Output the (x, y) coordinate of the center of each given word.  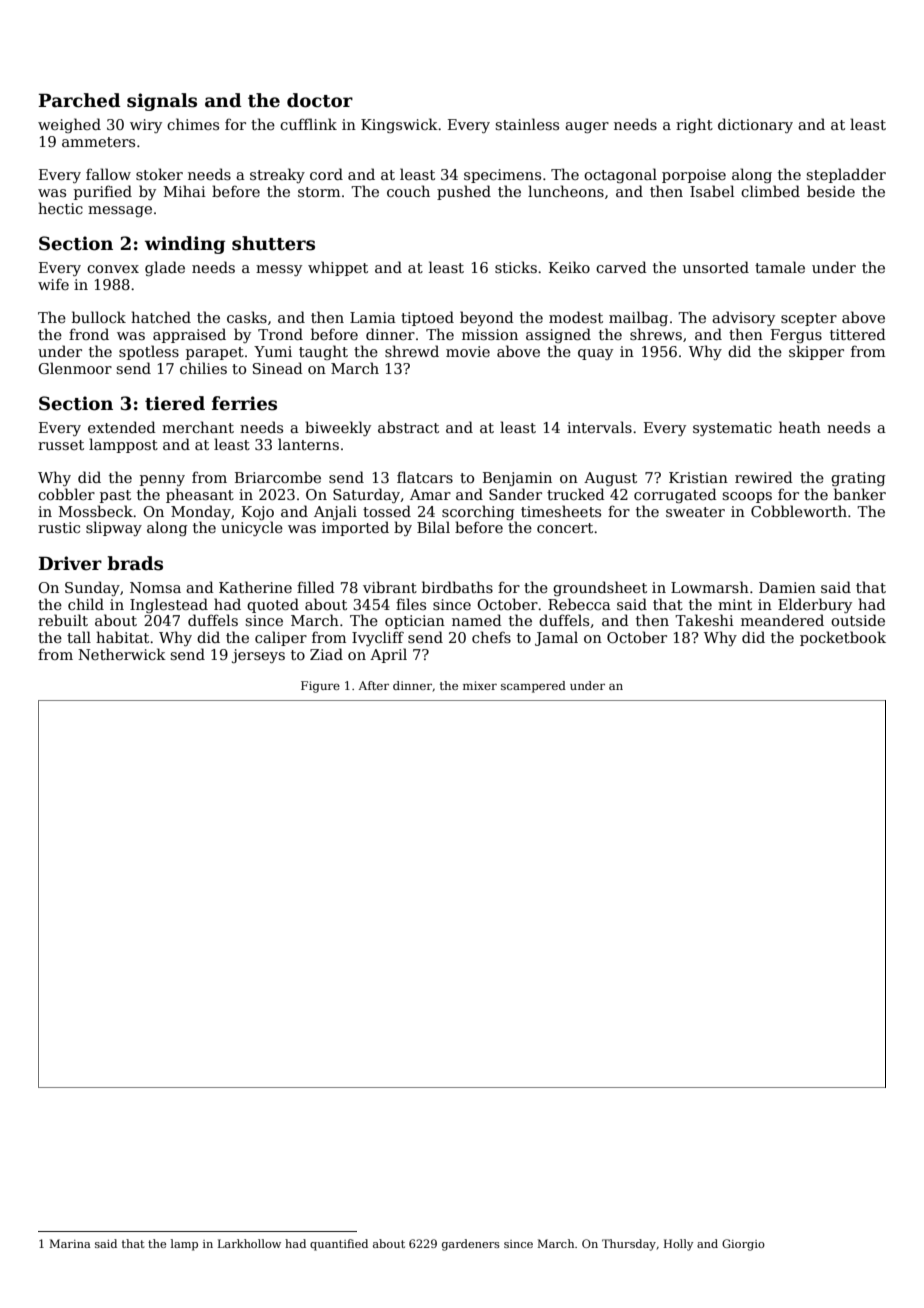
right (694, 125)
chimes (193, 124)
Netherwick (122, 654)
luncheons (566, 191)
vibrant (390, 587)
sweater (695, 512)
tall (79, 637)
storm (319, 192)
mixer (480, 685)
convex (113, 269)
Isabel (712, 191)
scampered (533, 687)
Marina (70, 1243)
